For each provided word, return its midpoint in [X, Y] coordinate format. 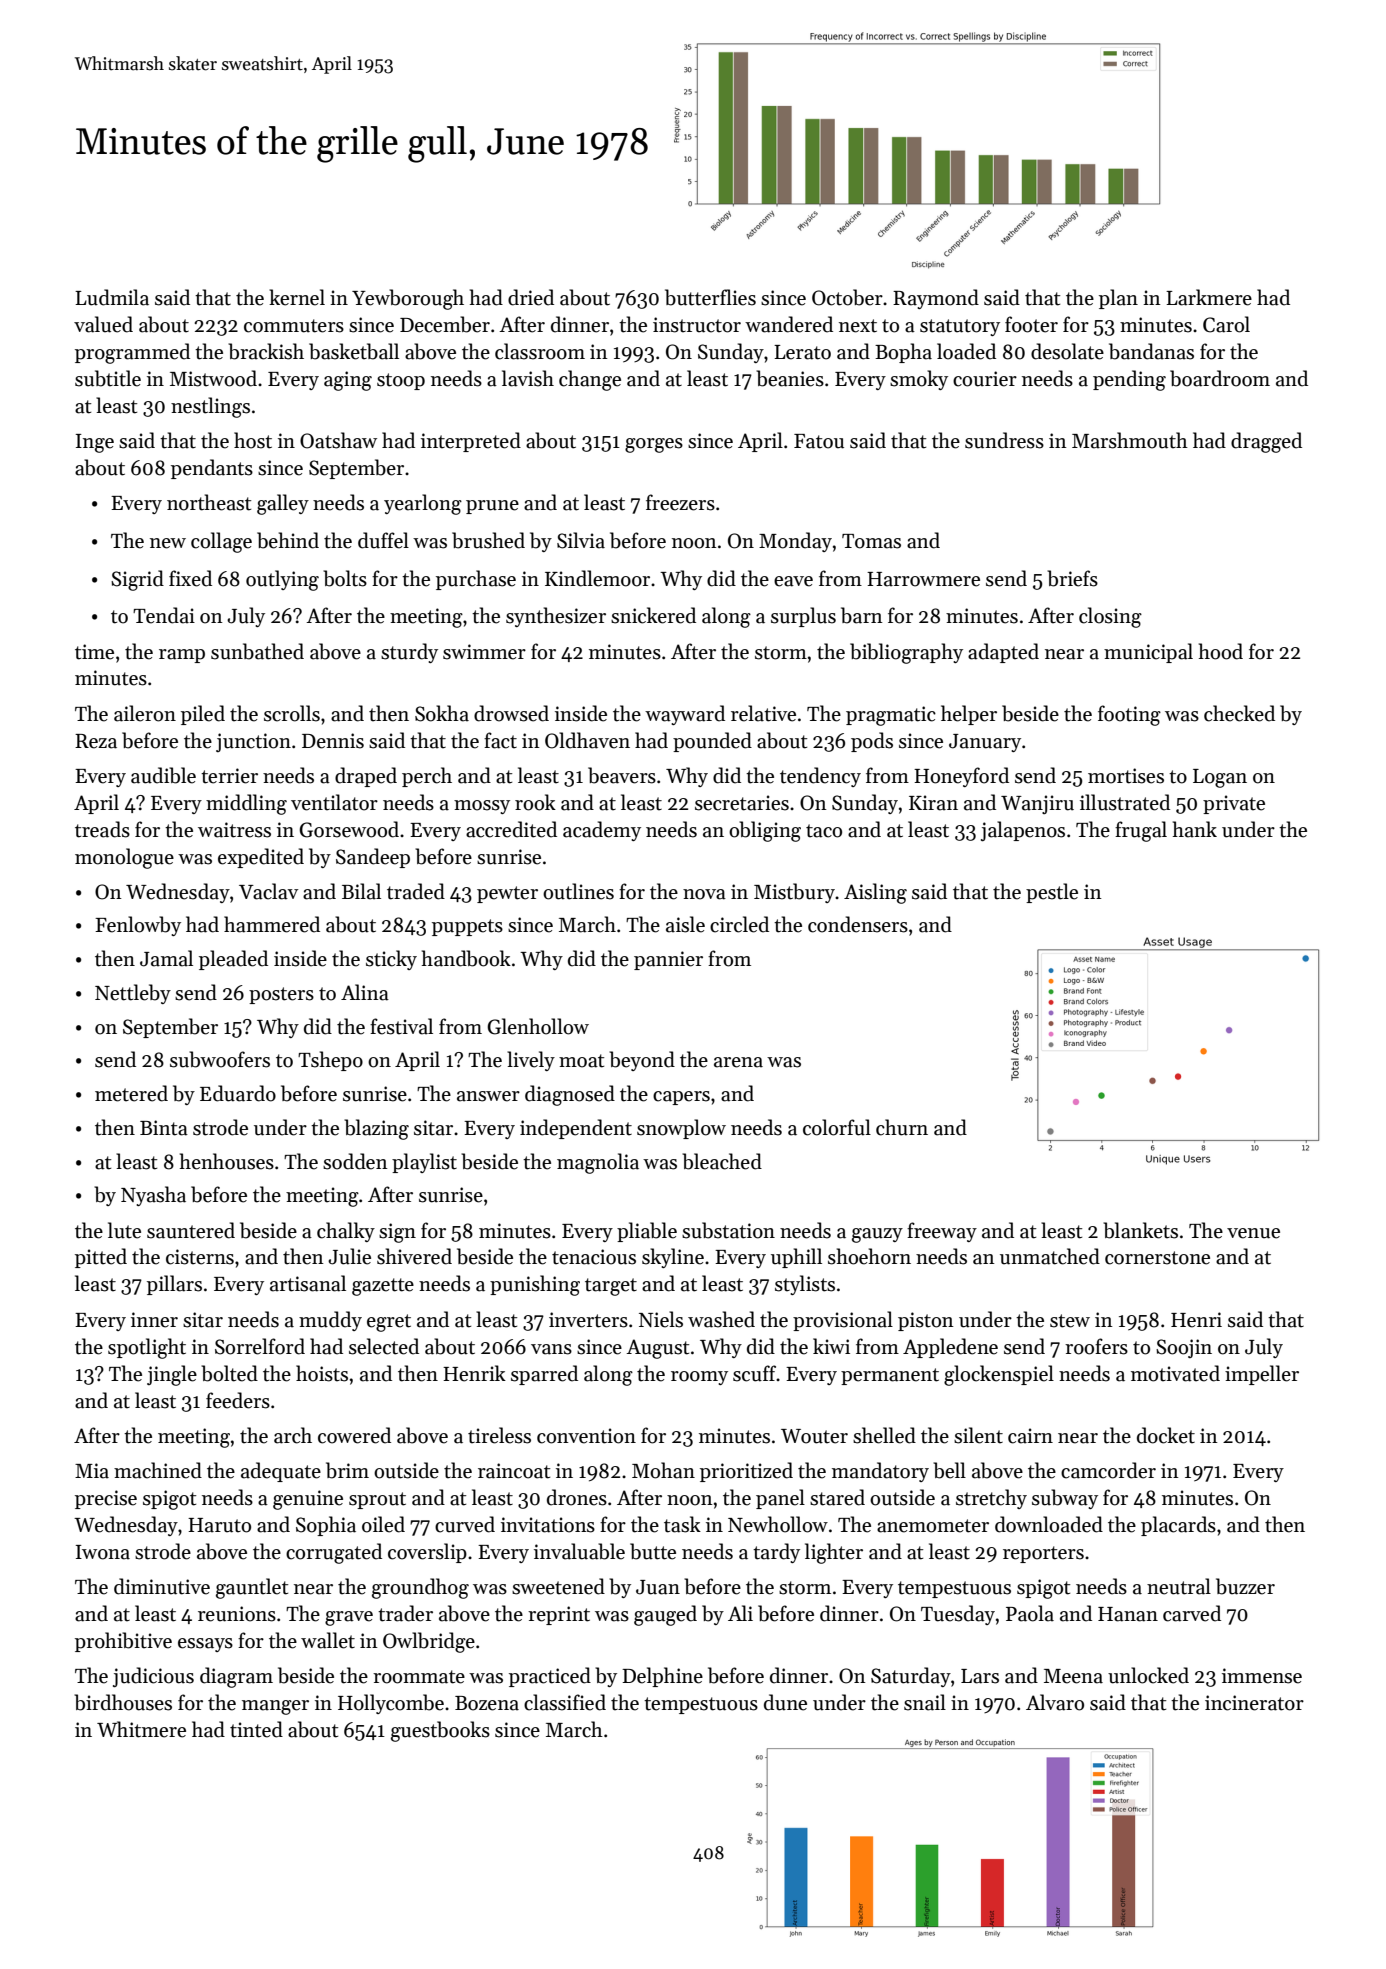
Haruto [219, 1525]
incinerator [1254, 1703]
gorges [654, 445]
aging [348, 381]
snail [925, 1702]
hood [1221, 651]
